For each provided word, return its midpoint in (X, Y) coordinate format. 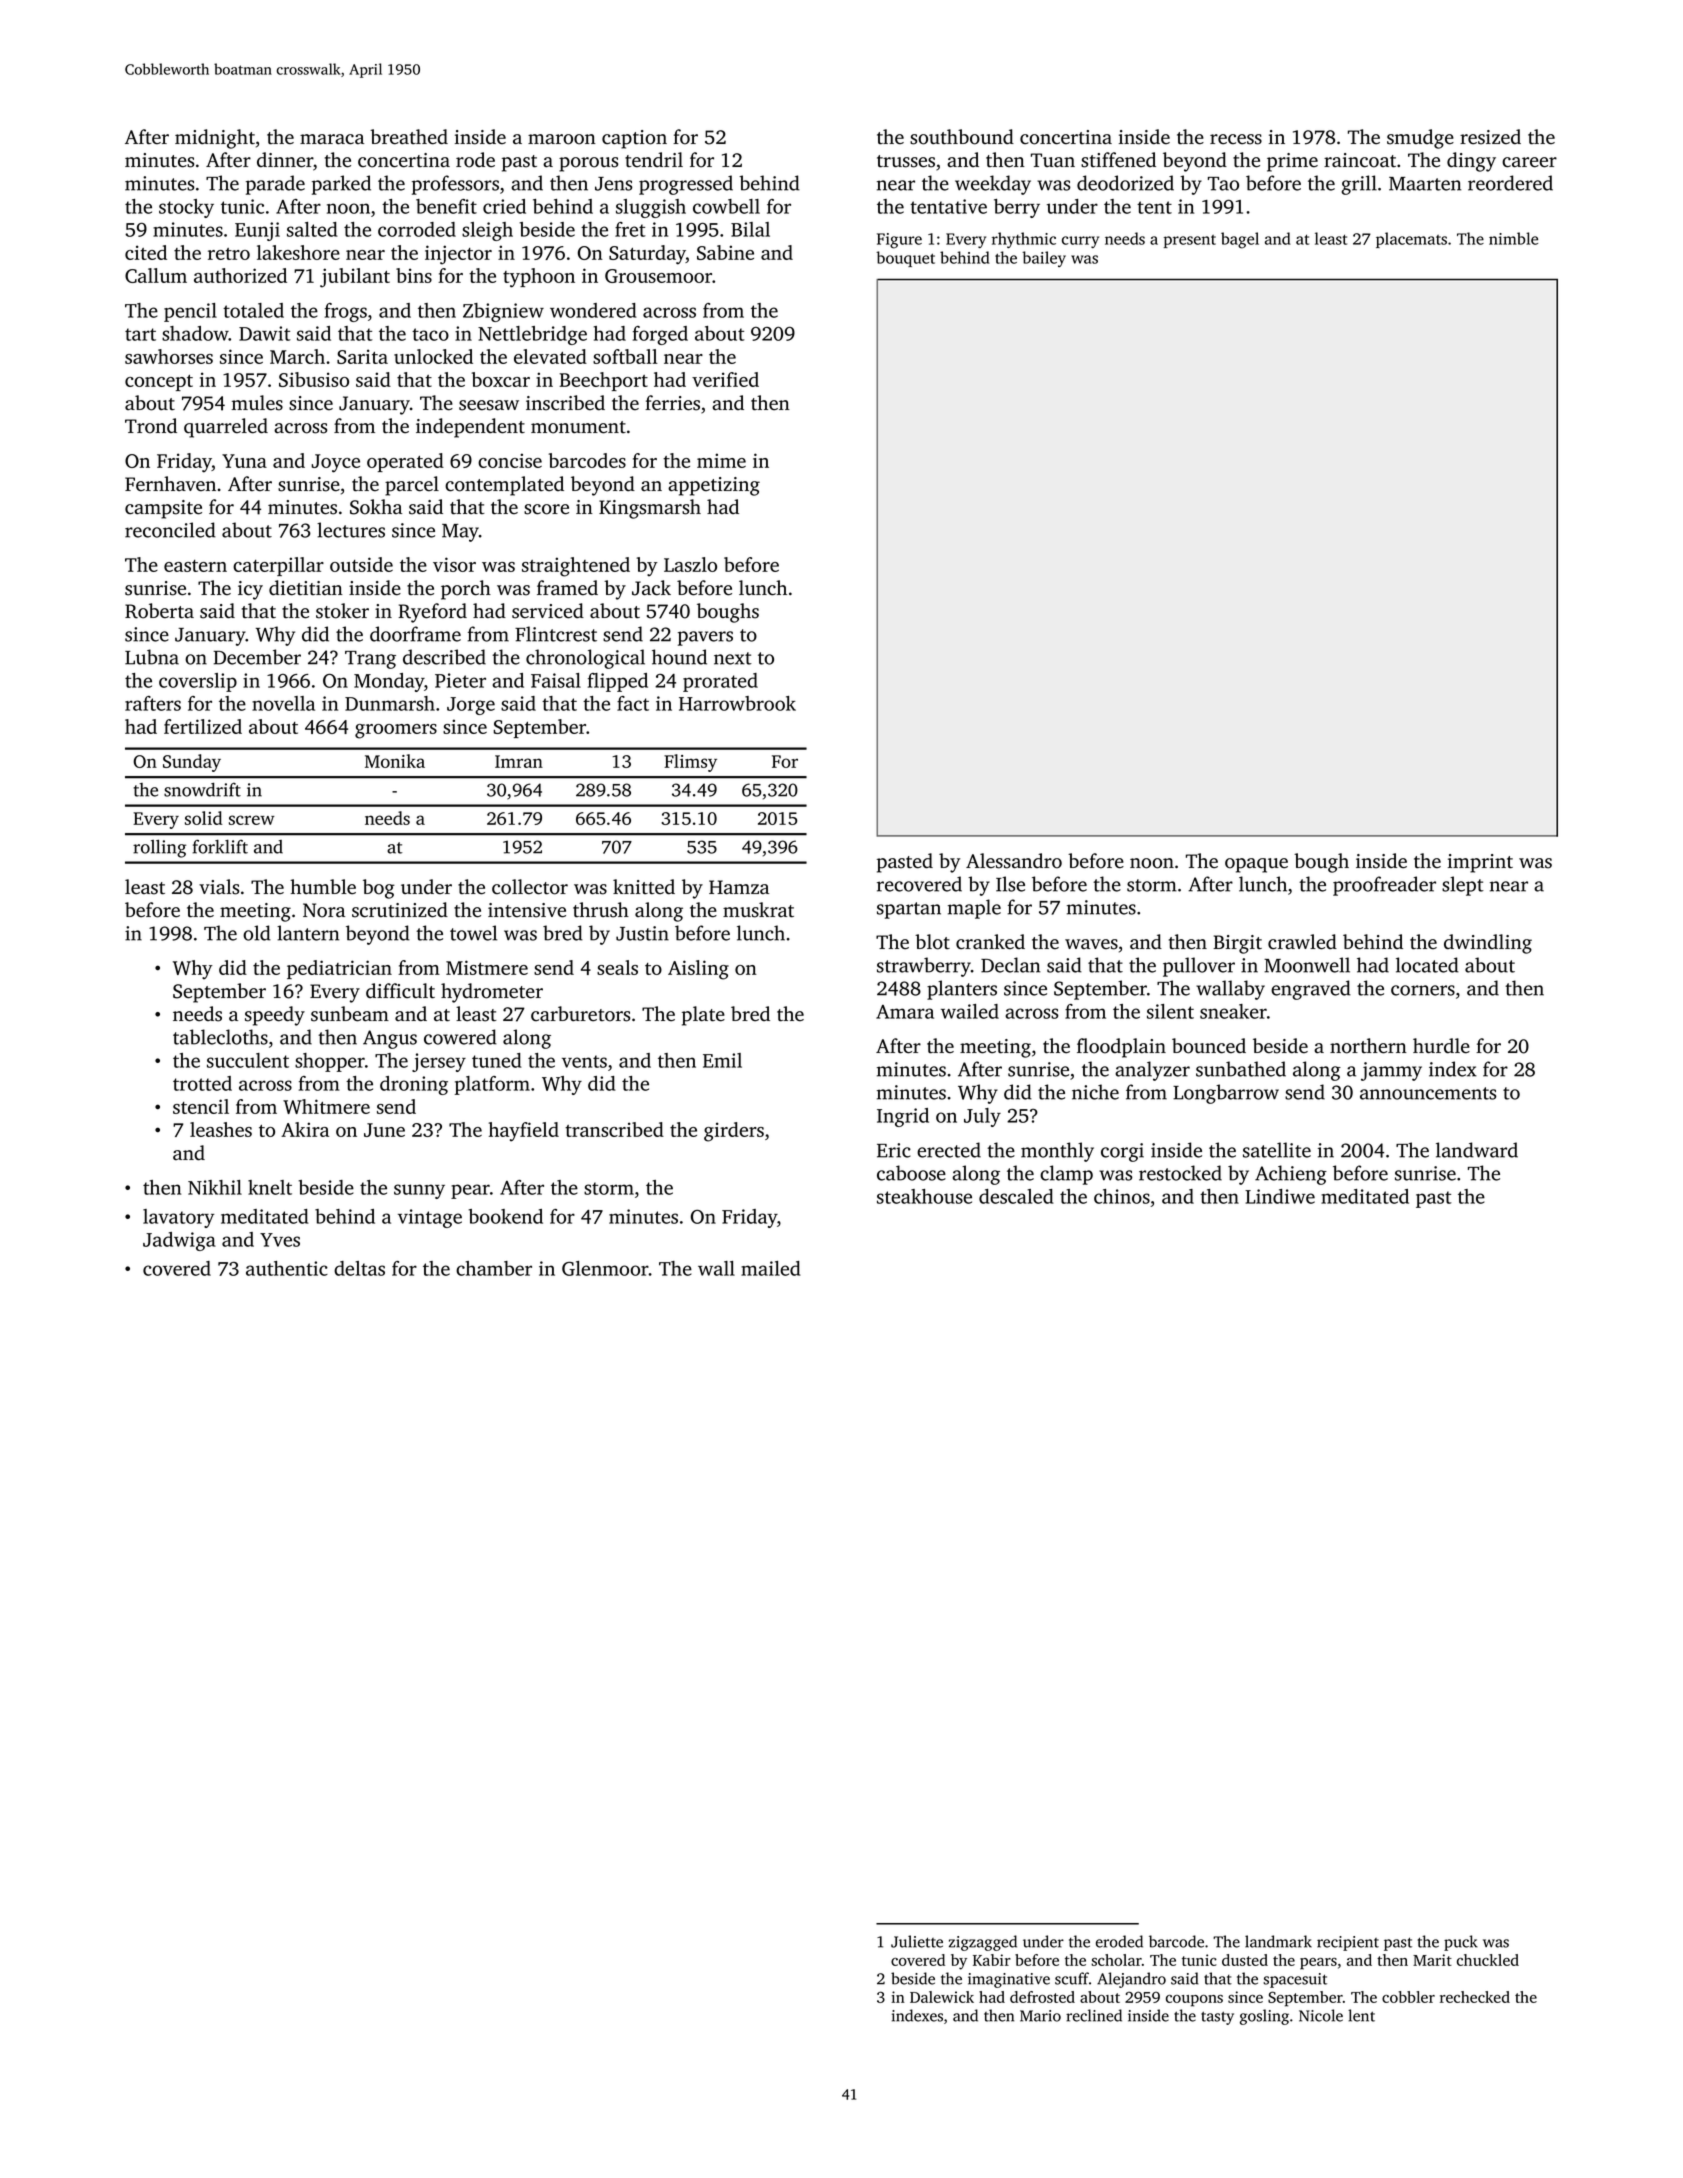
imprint (1480, 863)
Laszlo (690, 564)
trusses (906, 161)
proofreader (1384, 886)
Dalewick (942, 1997)
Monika (395, 761)
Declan (1010, 965)
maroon (562, 139)
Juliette (917, 1941)
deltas (359, 1268)
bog (379, 889)
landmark (1278, 1941)
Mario (1040, 2016)
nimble (1513, 238)
